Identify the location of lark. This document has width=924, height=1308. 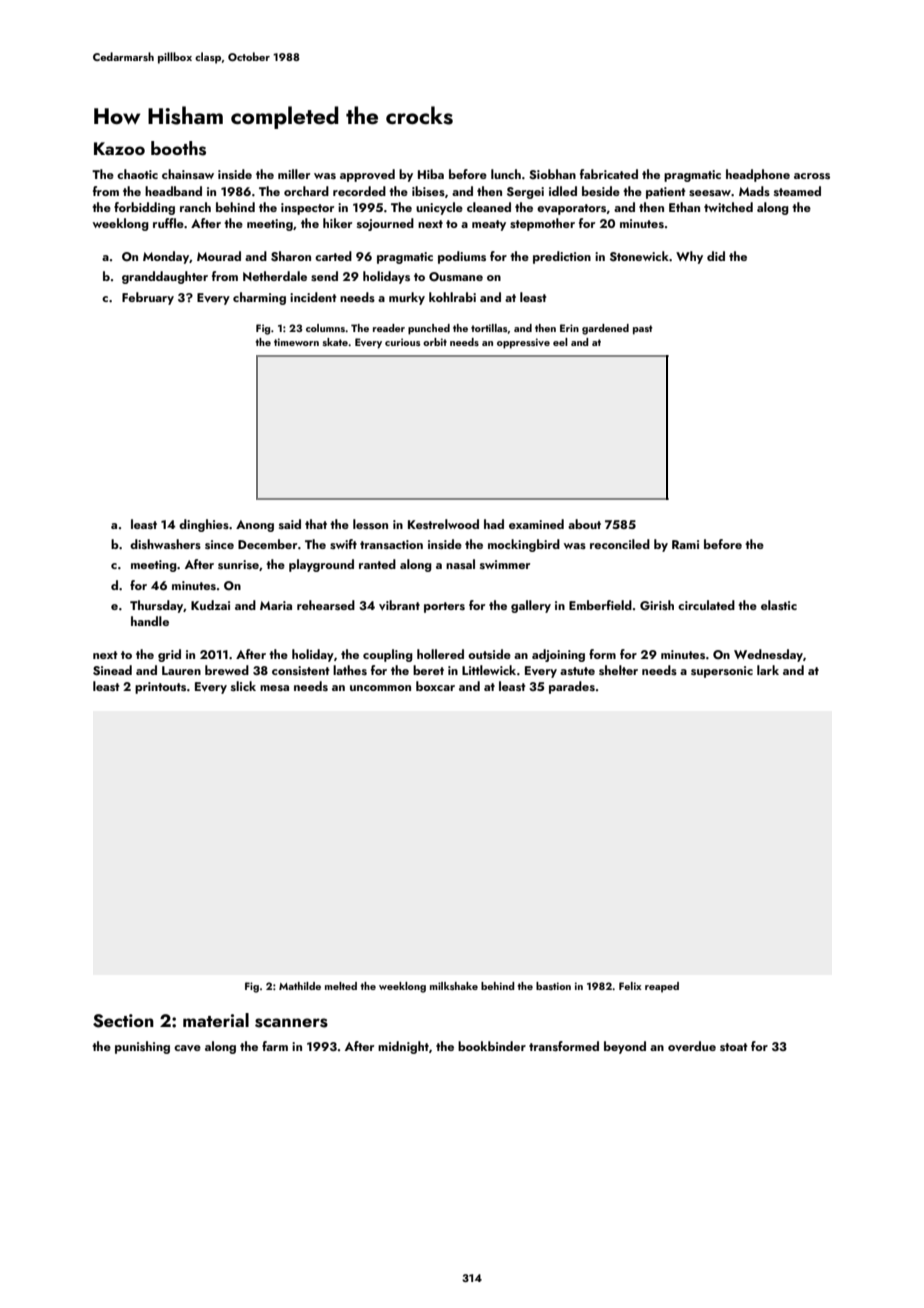
(768, 670).
